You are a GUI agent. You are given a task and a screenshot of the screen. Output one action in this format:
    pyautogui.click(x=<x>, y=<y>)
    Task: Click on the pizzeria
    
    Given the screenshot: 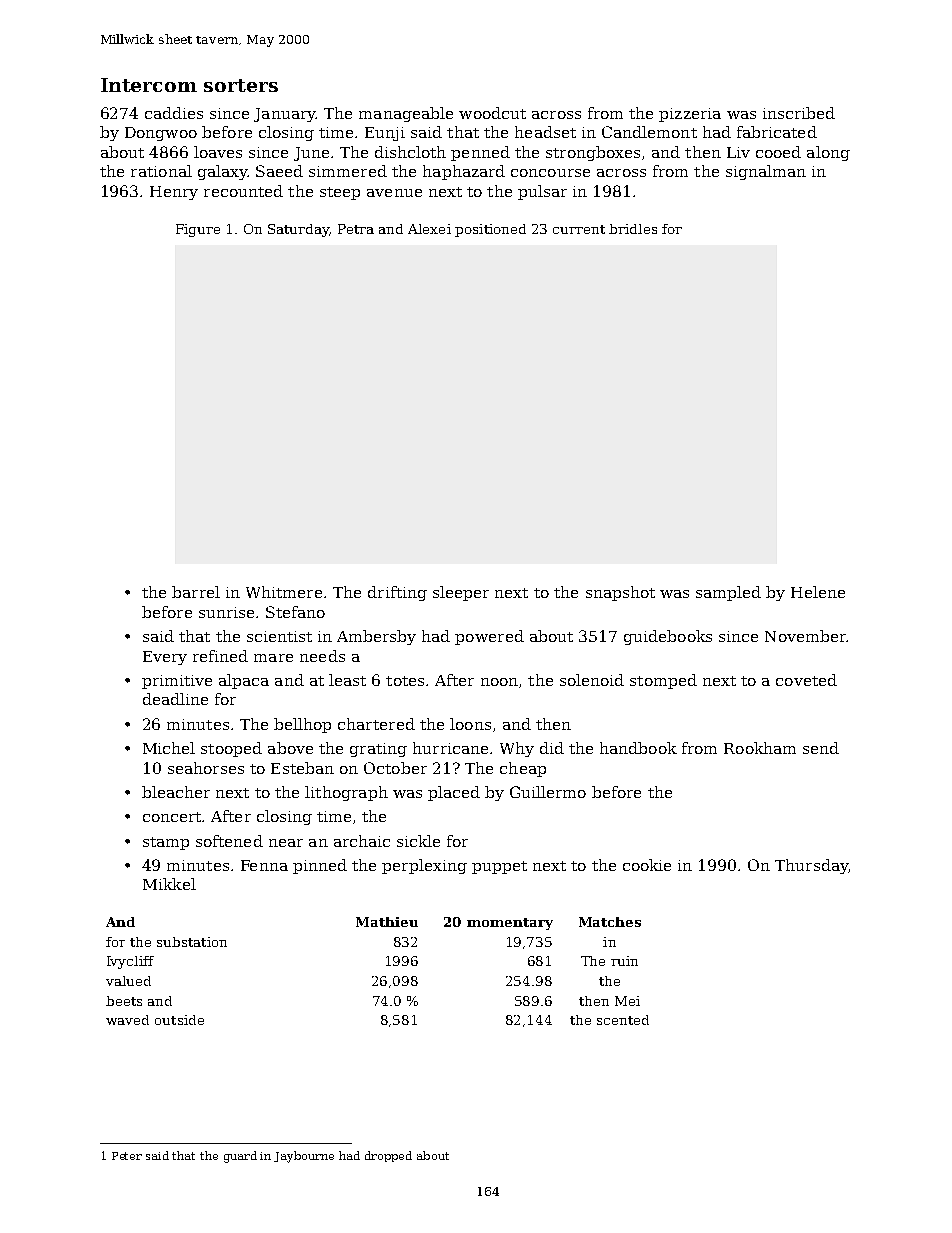 What is the action you would take?
    pyautogui.click(x=690, y=115)
